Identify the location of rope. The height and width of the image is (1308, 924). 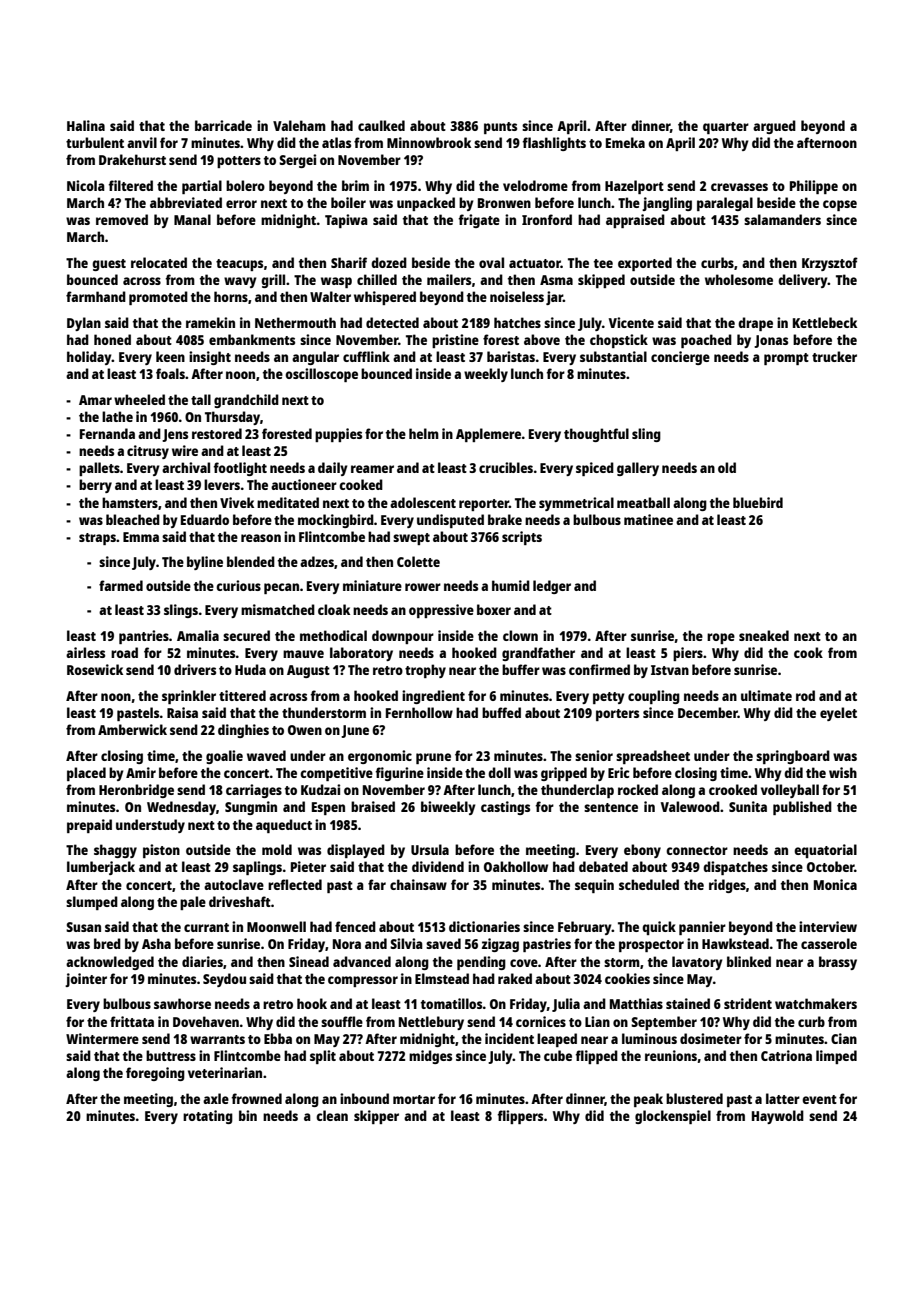
(721, 638).
